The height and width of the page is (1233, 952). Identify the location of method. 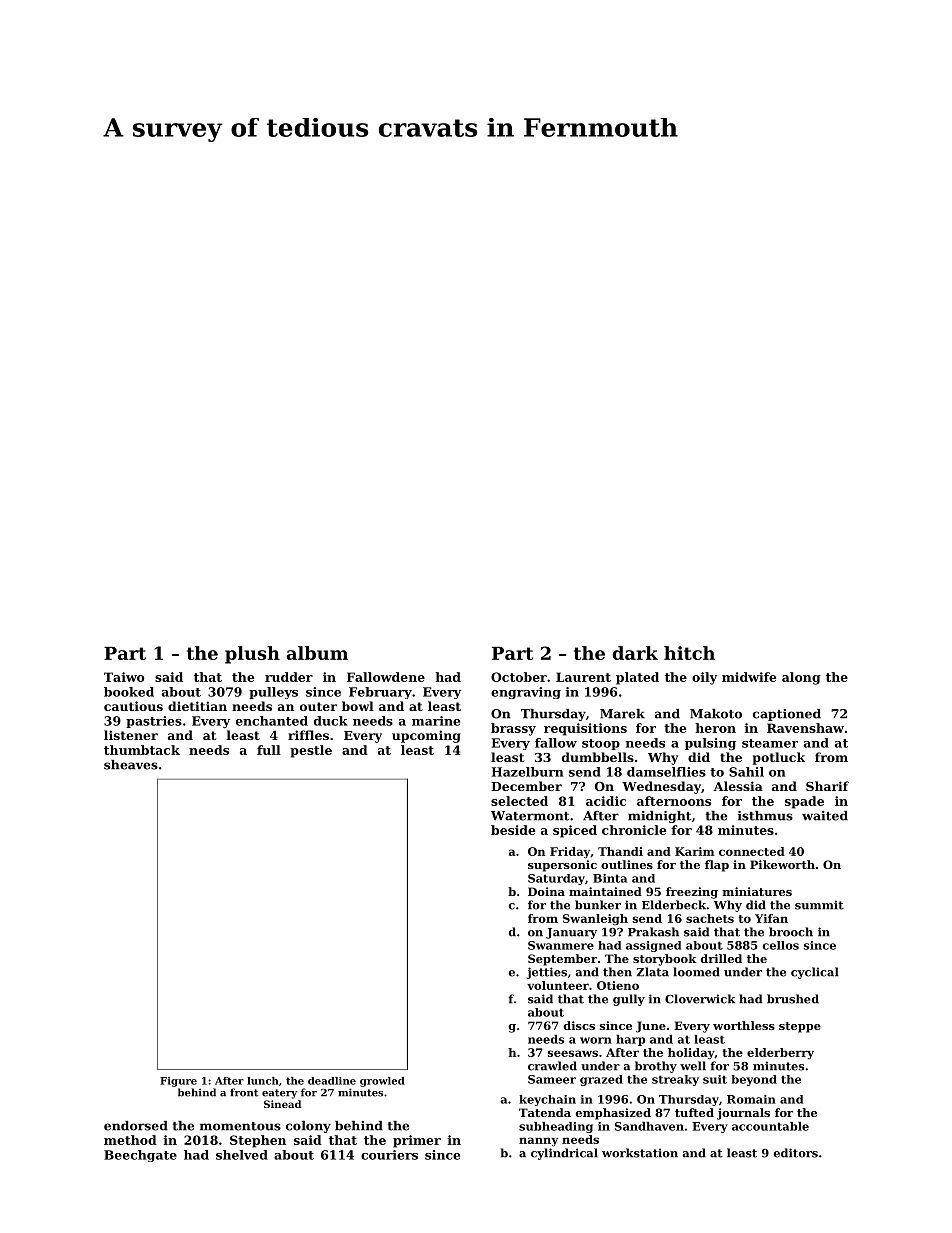
(130, 1140).
